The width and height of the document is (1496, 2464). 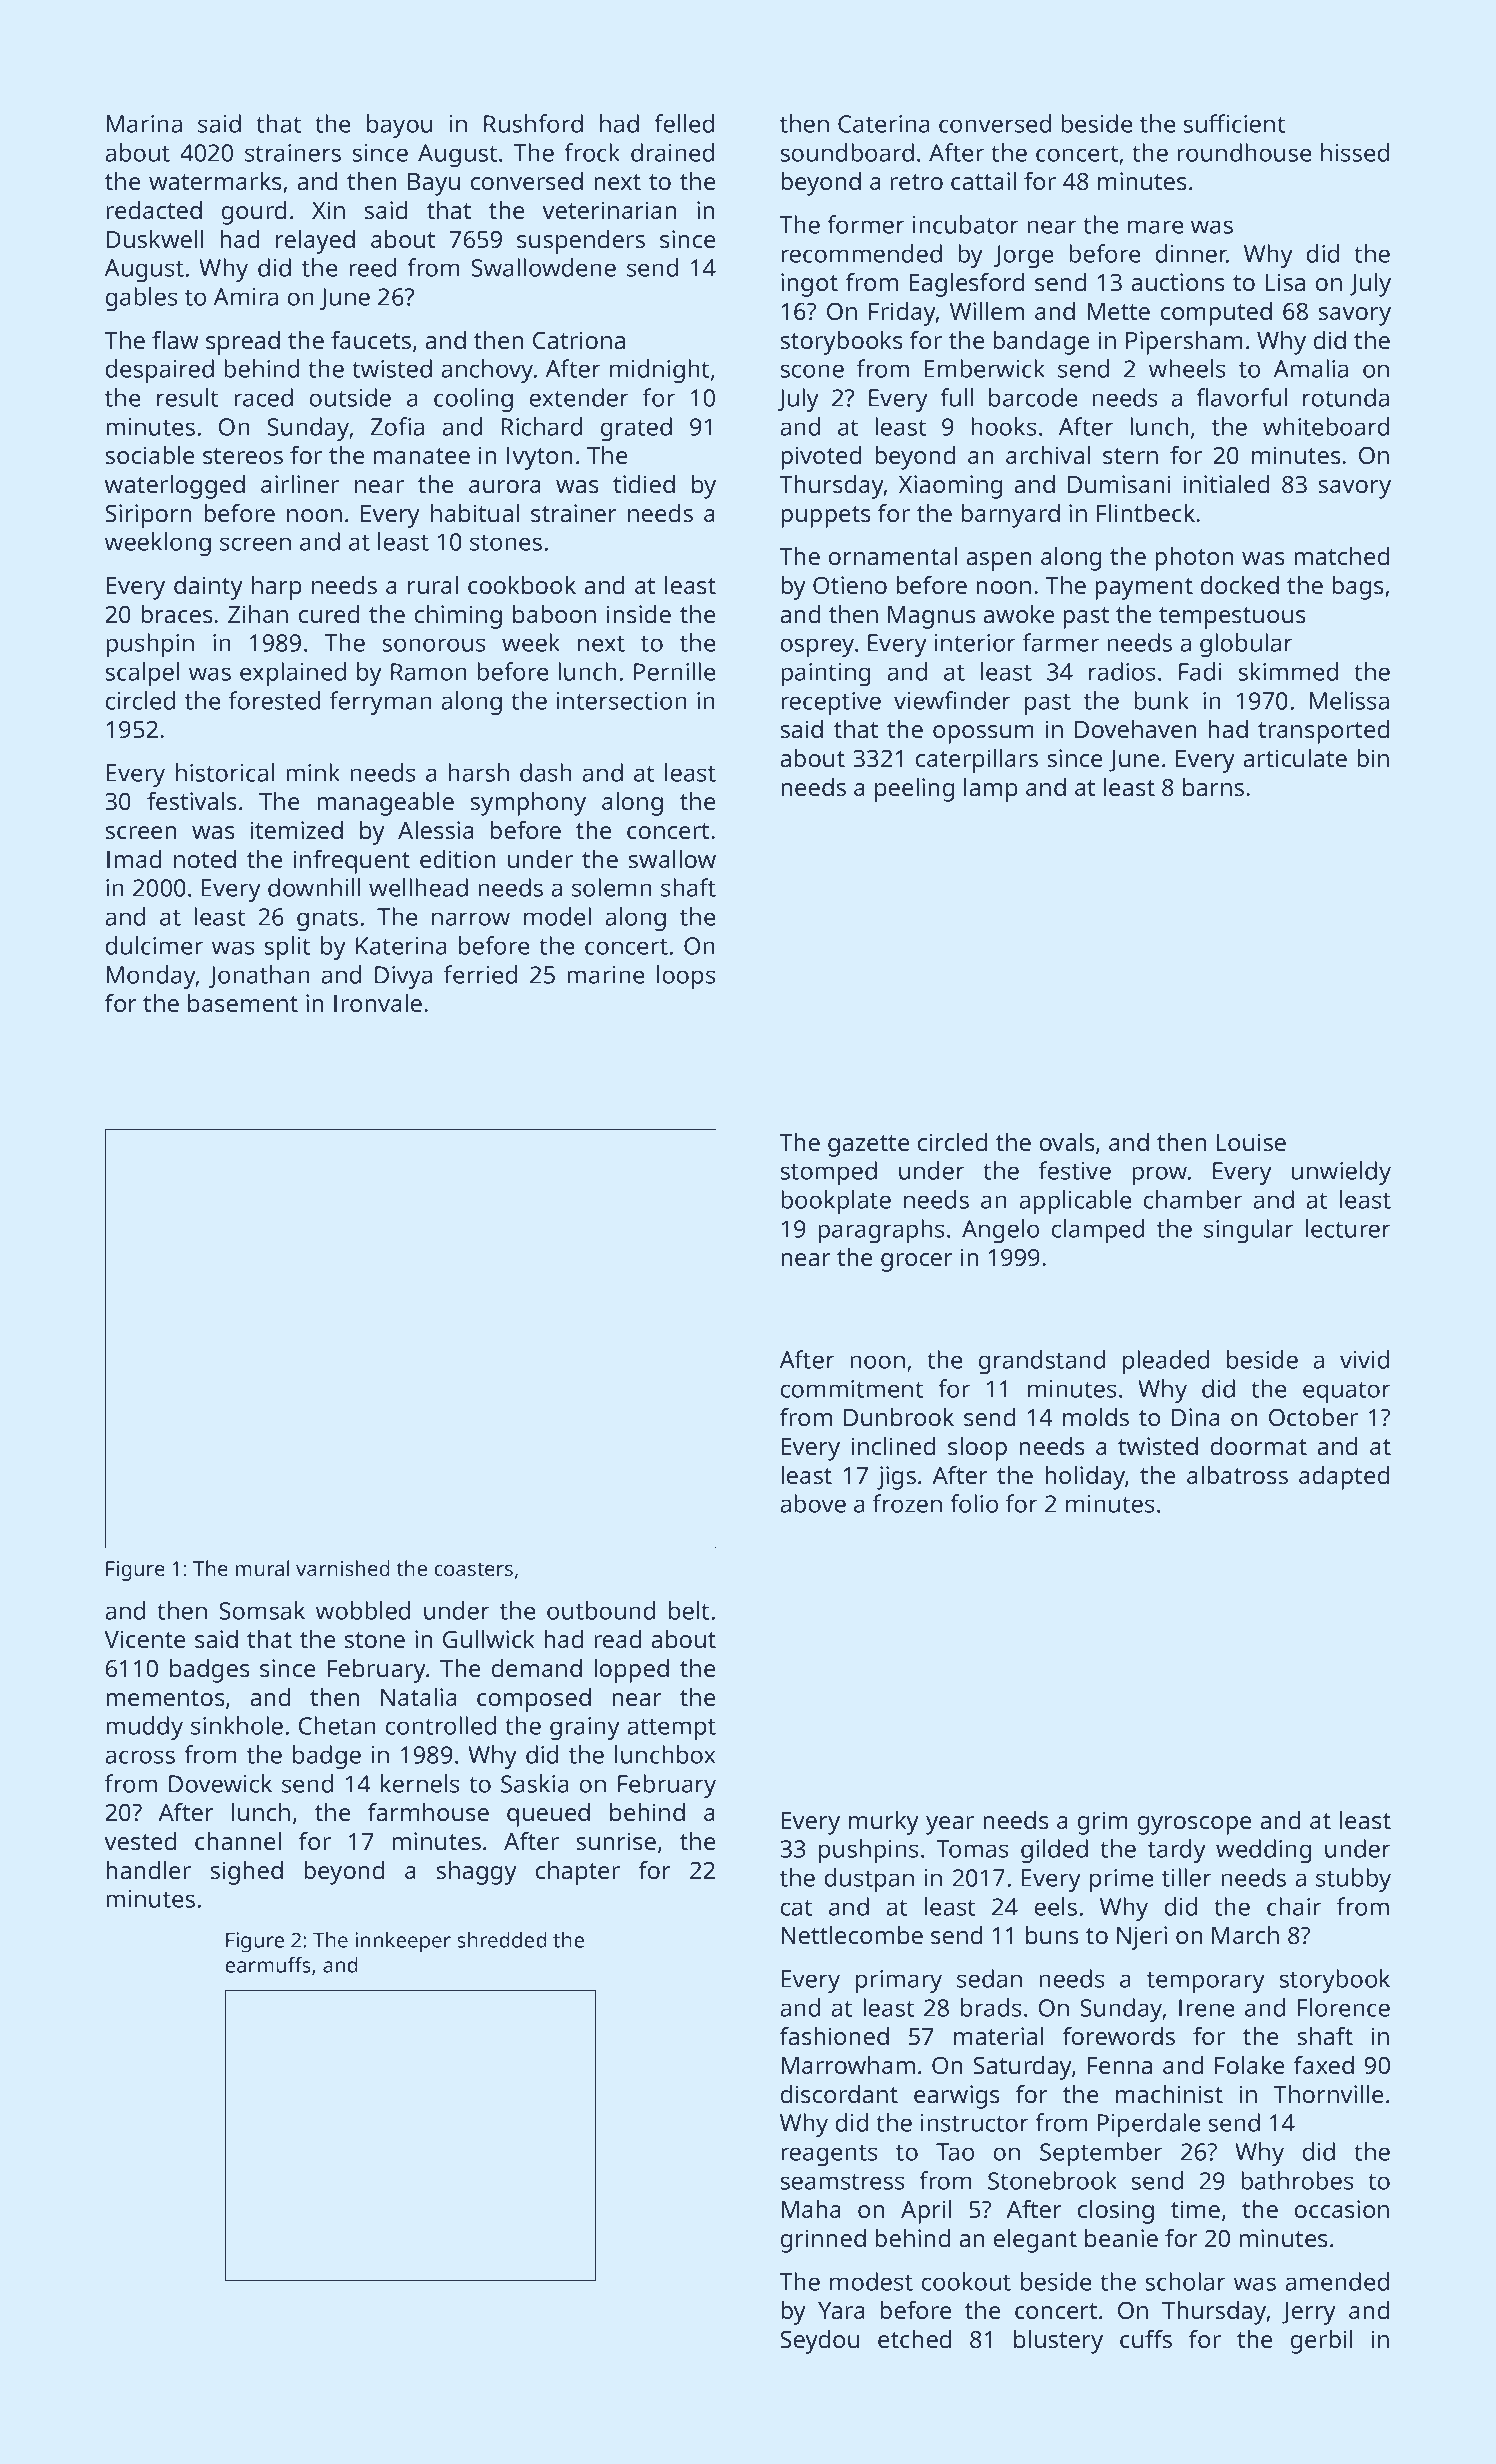 I want to click on waterlogged, so click(x=175, y=487).
